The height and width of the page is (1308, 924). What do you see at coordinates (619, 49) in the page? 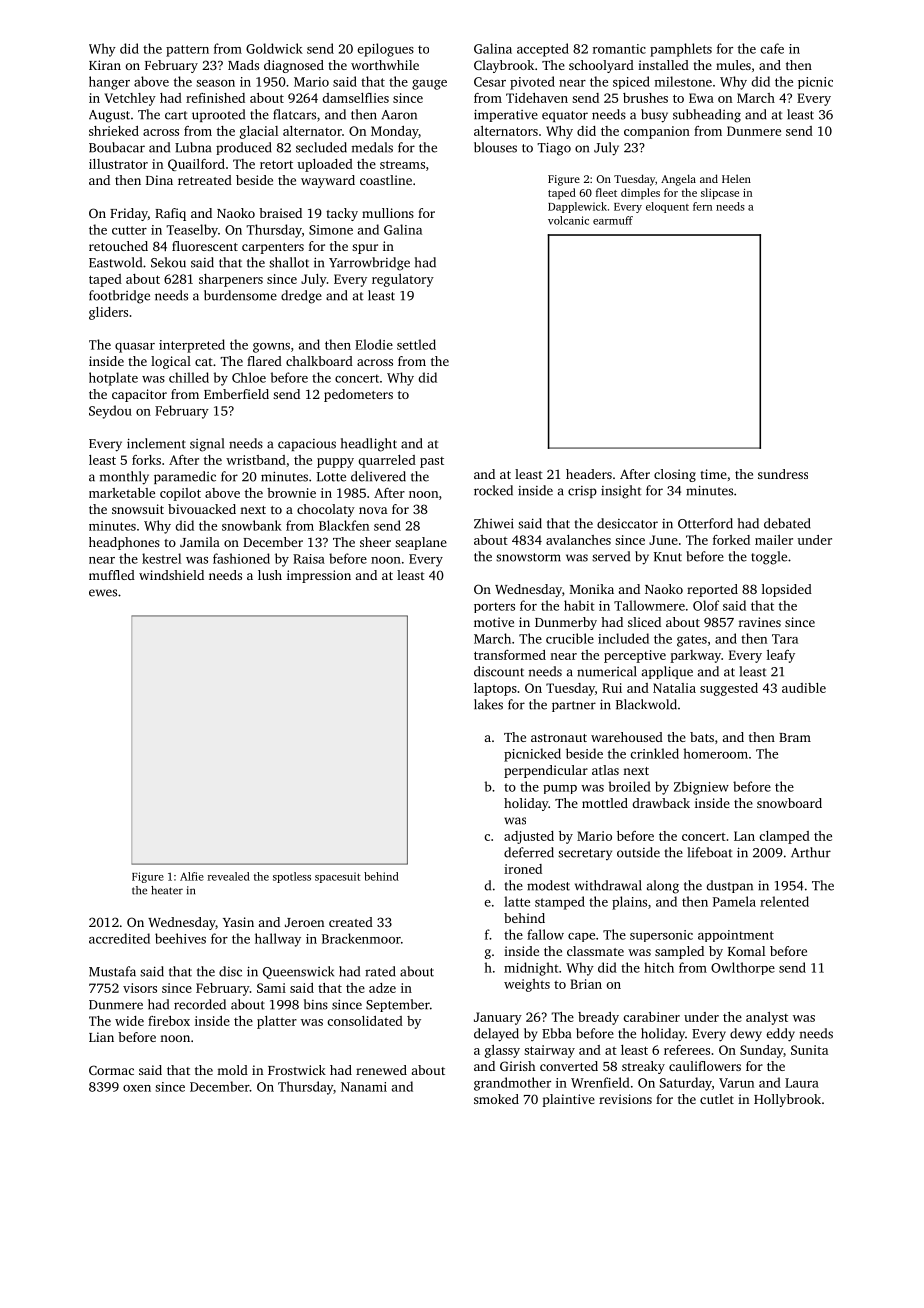
I see `romantic` at bounding box center [619, 49].
